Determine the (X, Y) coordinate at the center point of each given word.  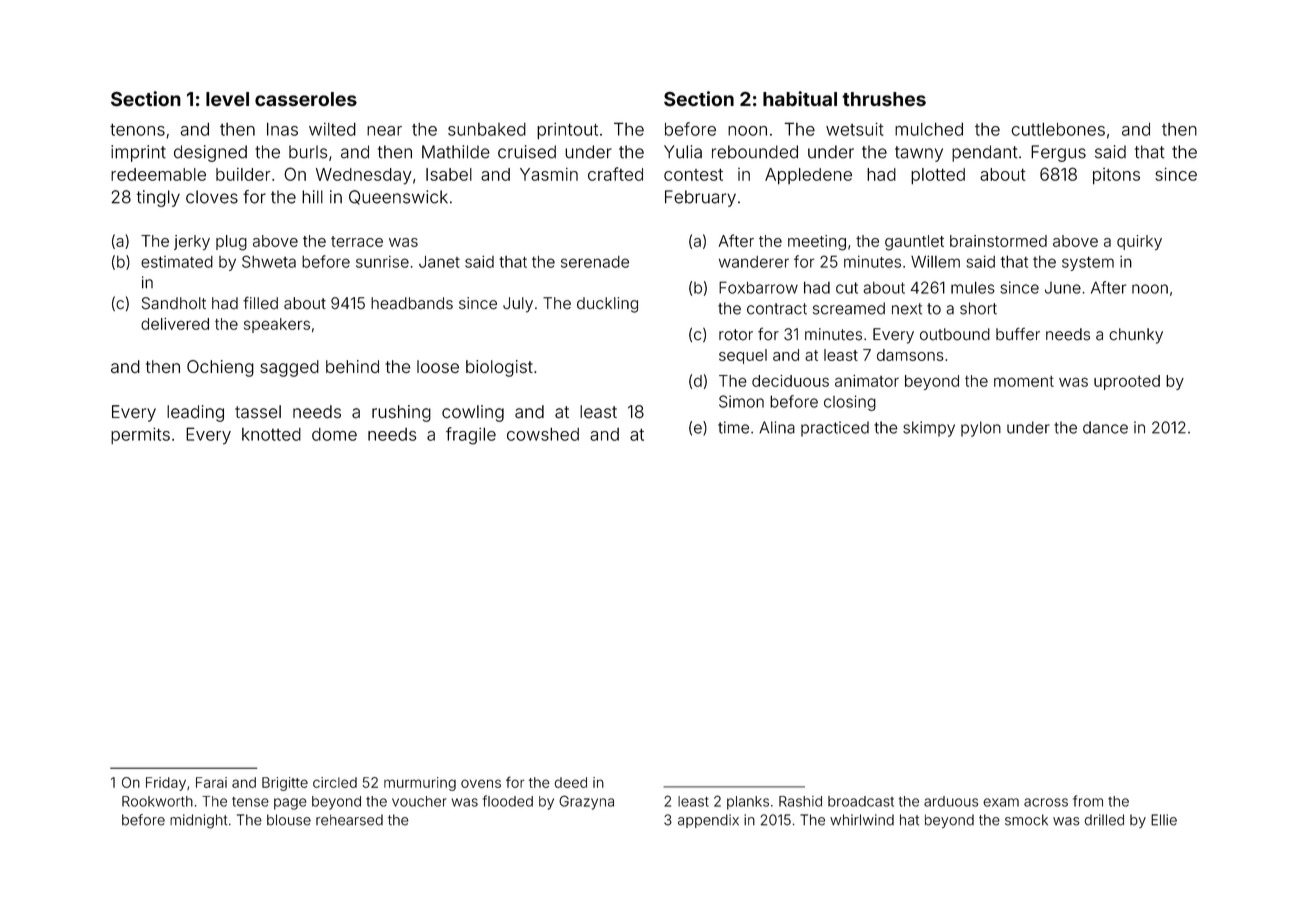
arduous (951, 801)
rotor (736, 335)
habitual (800, 99)
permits (140, 436)
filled (260, 303)
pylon (981, 429)
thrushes (884, 99)
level (227, 99)
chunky (1136, 336)
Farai (211, 782)
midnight (198, 821)
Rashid (800, 801)
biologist (499, 368)
